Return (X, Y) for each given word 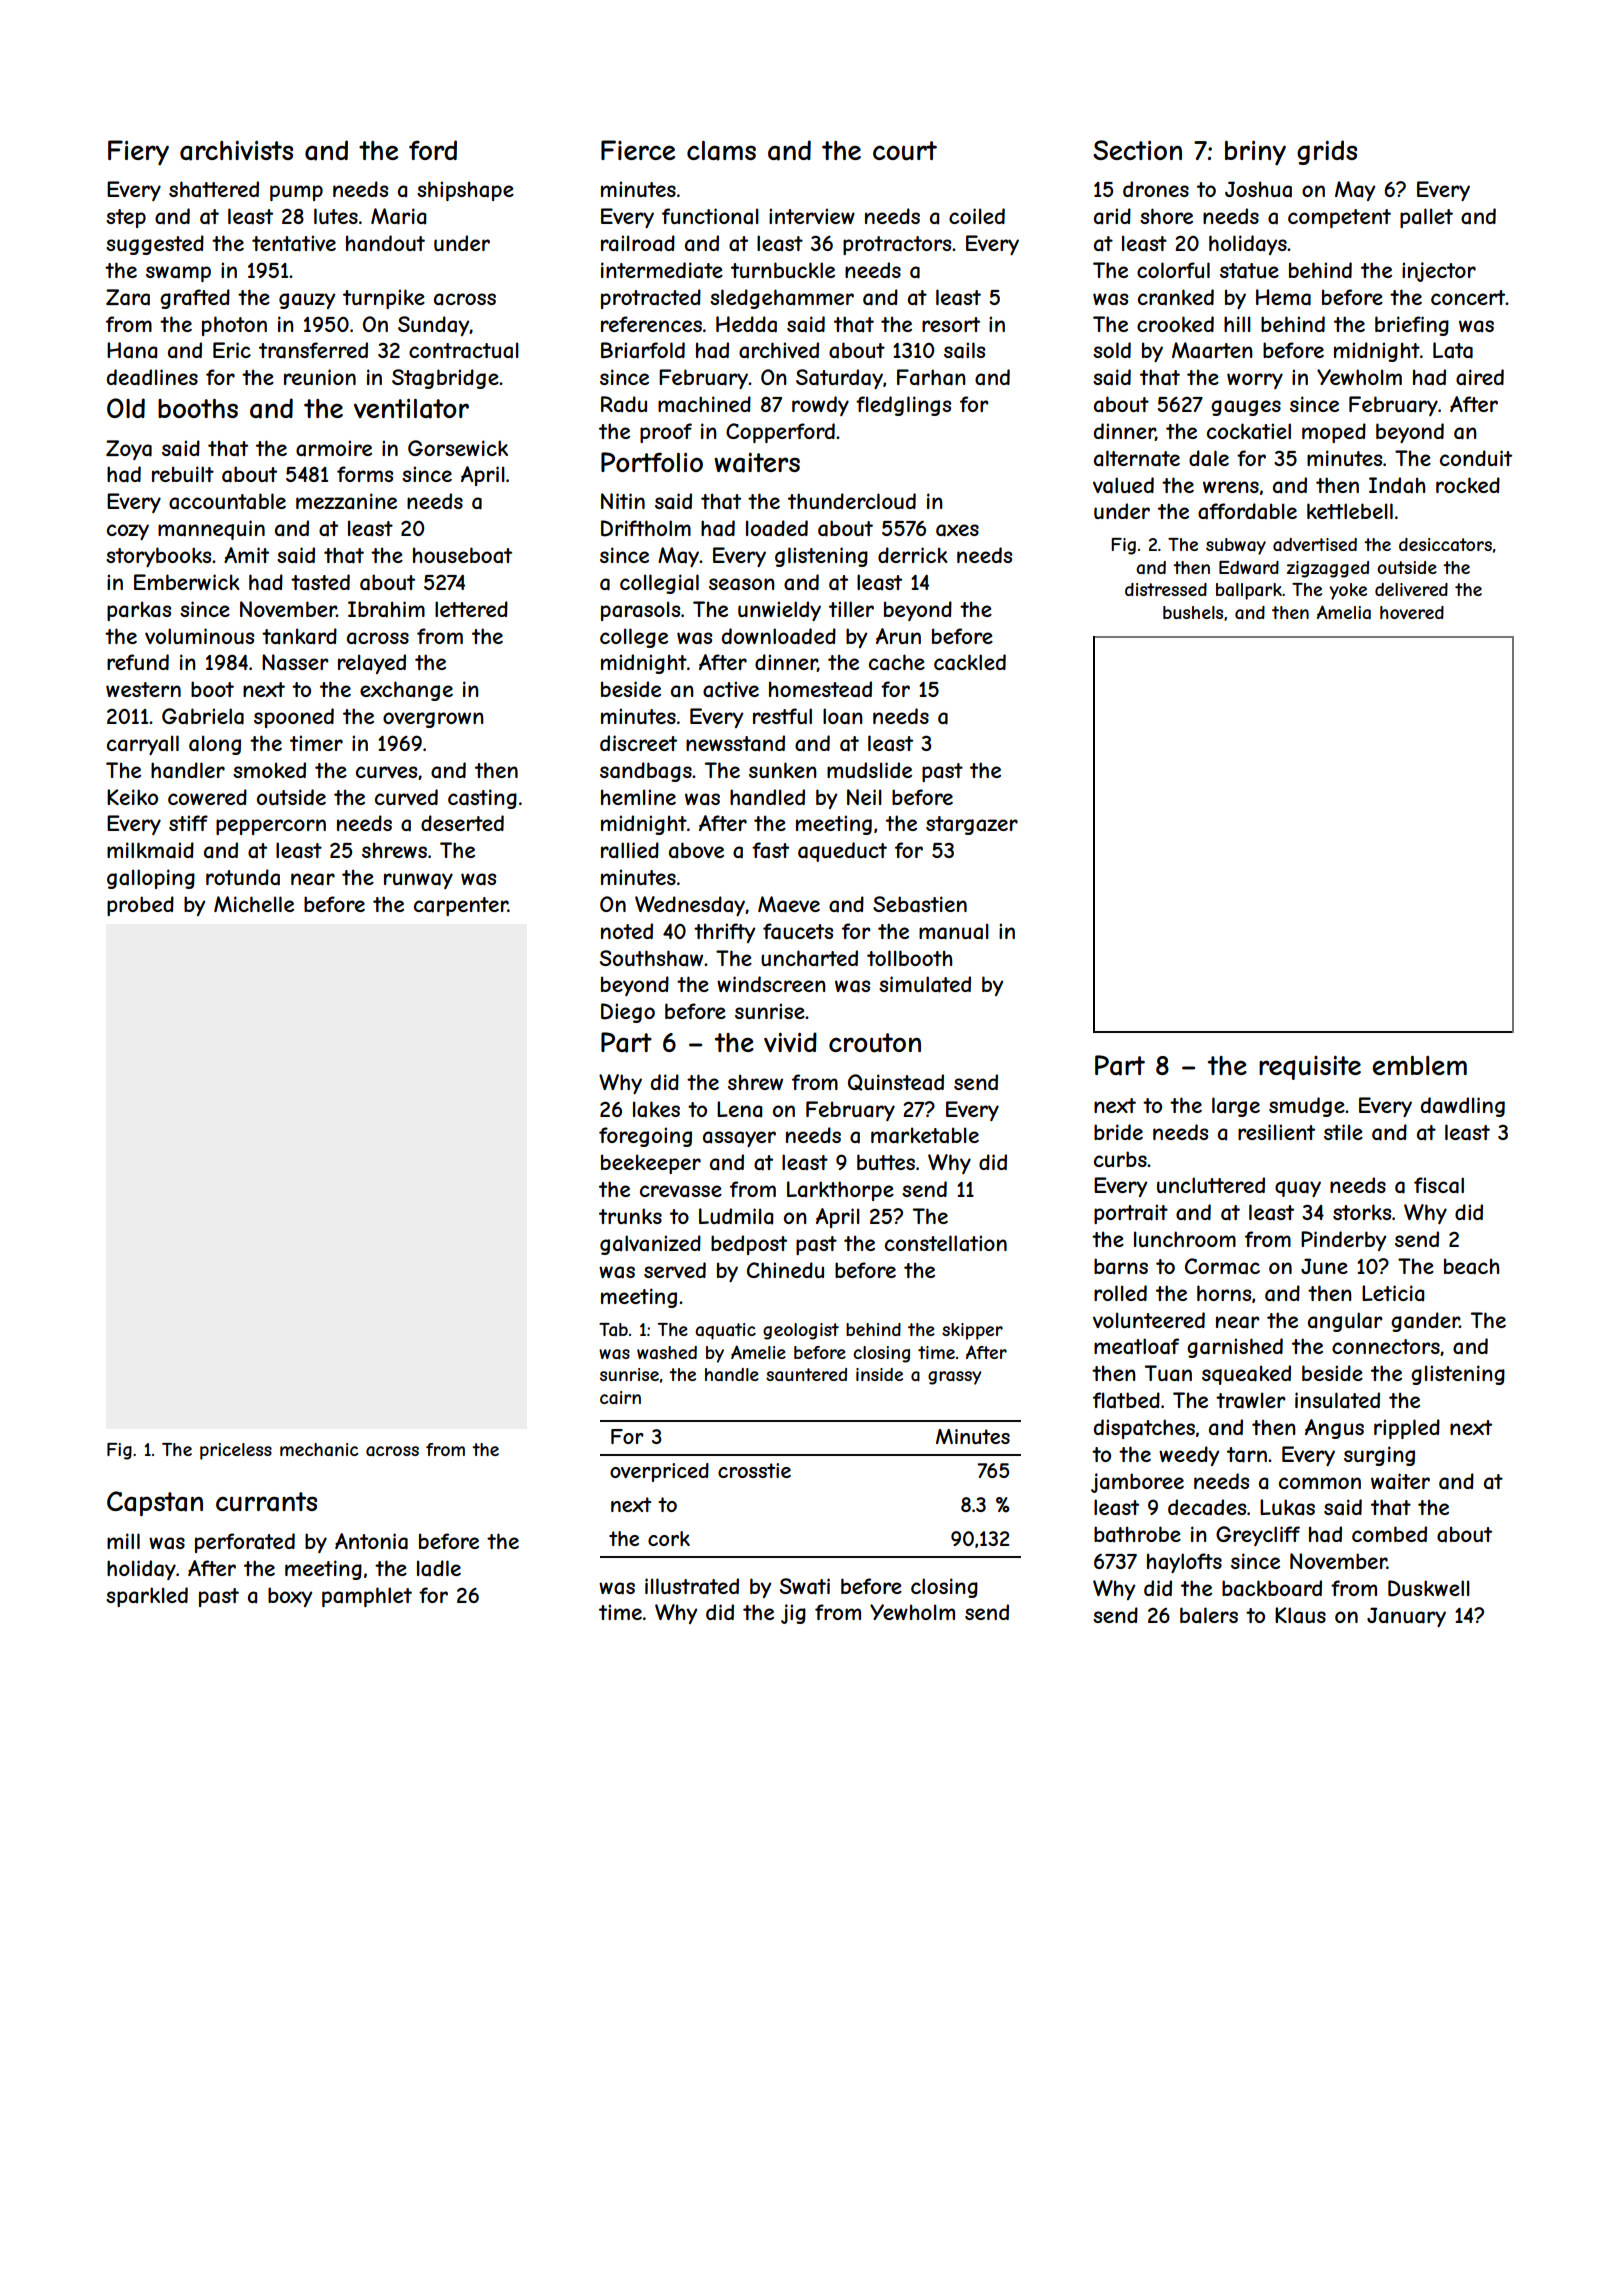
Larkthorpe (840, 1191)
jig (793, 1614)
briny (1255, 153)
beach (1471, 1266)
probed (140, 906)
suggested (155, 245)
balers (1209, 1615)
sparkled (147, 1597)
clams (721, 151)
